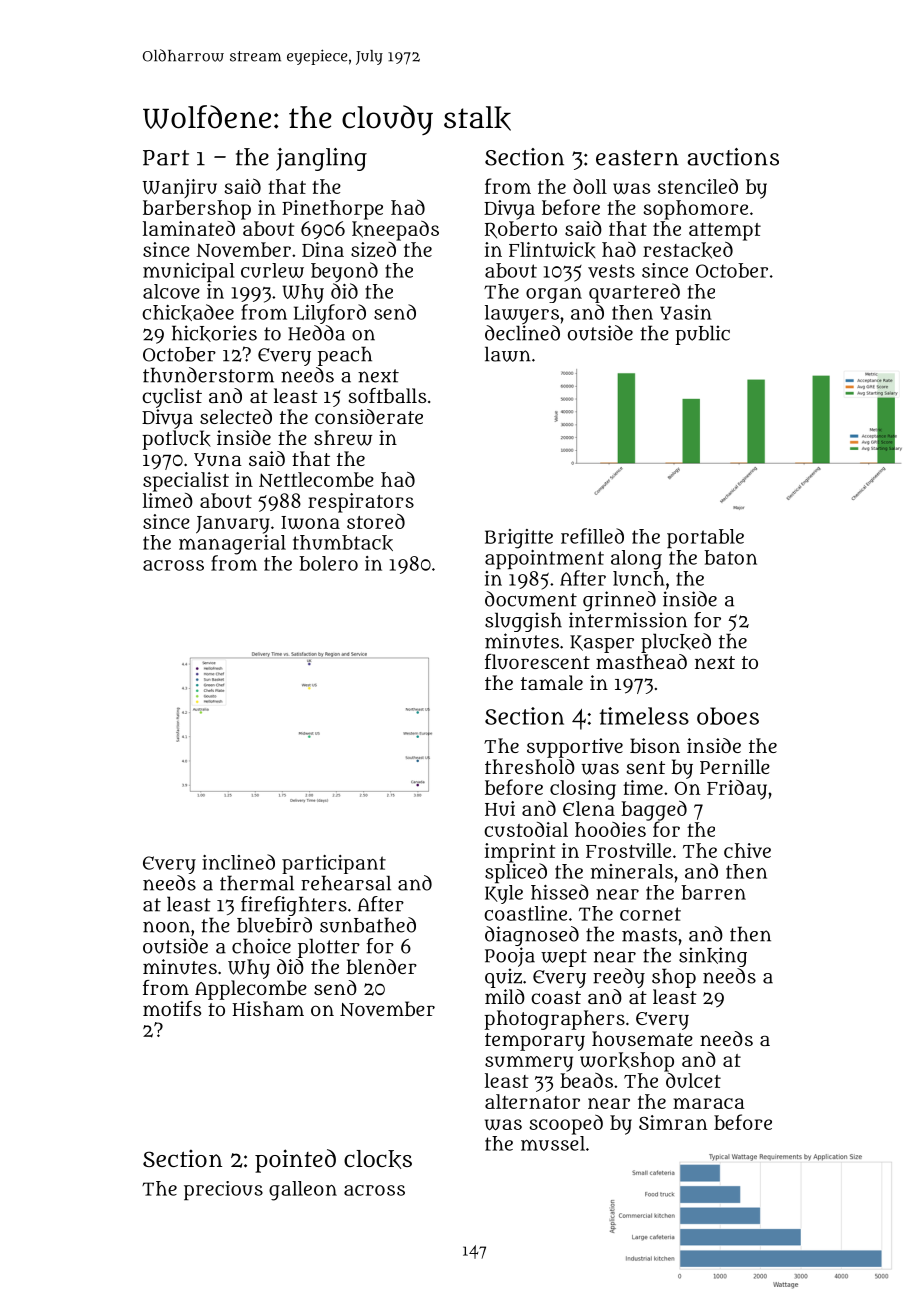 The image size is (924, 1314). Describe the element at coordinates (590, 186) in the screenshot. I see `doll` at that location.
